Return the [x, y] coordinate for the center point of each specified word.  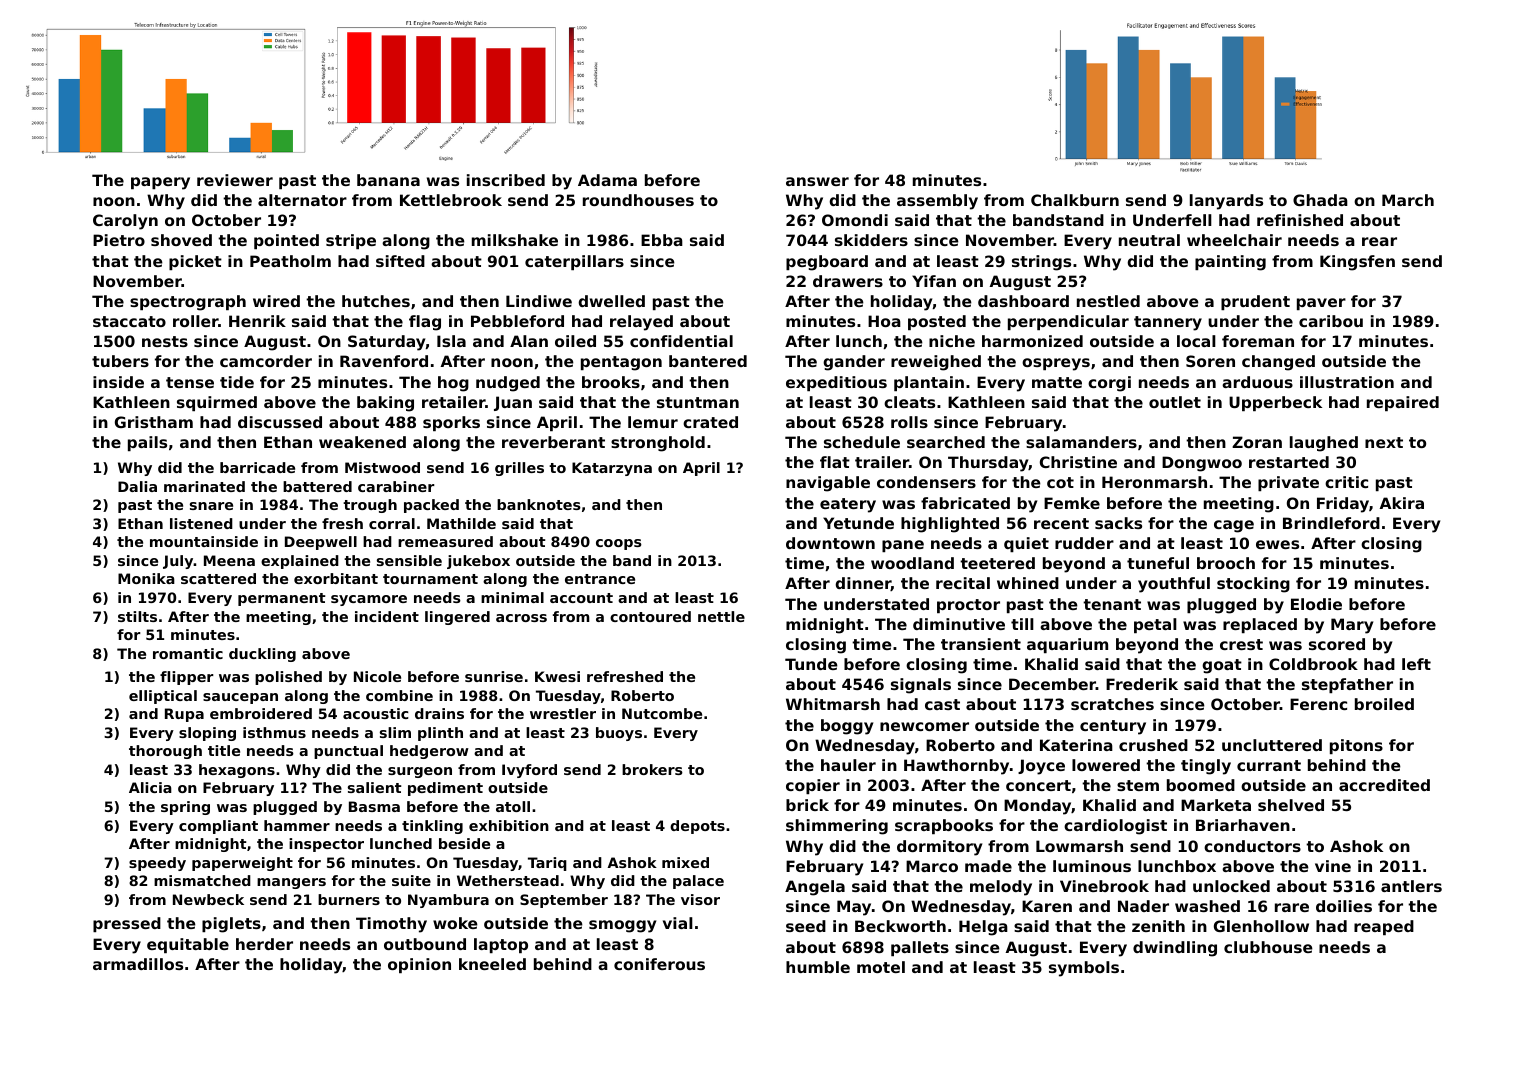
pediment [445, 789]
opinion [419, 965]
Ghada [1320, 200]
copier [813, 786]
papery [160, 183]
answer [817, 181]
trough [370, 506]
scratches [1112, 704]
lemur [653, 422]
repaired [1403, 403]
